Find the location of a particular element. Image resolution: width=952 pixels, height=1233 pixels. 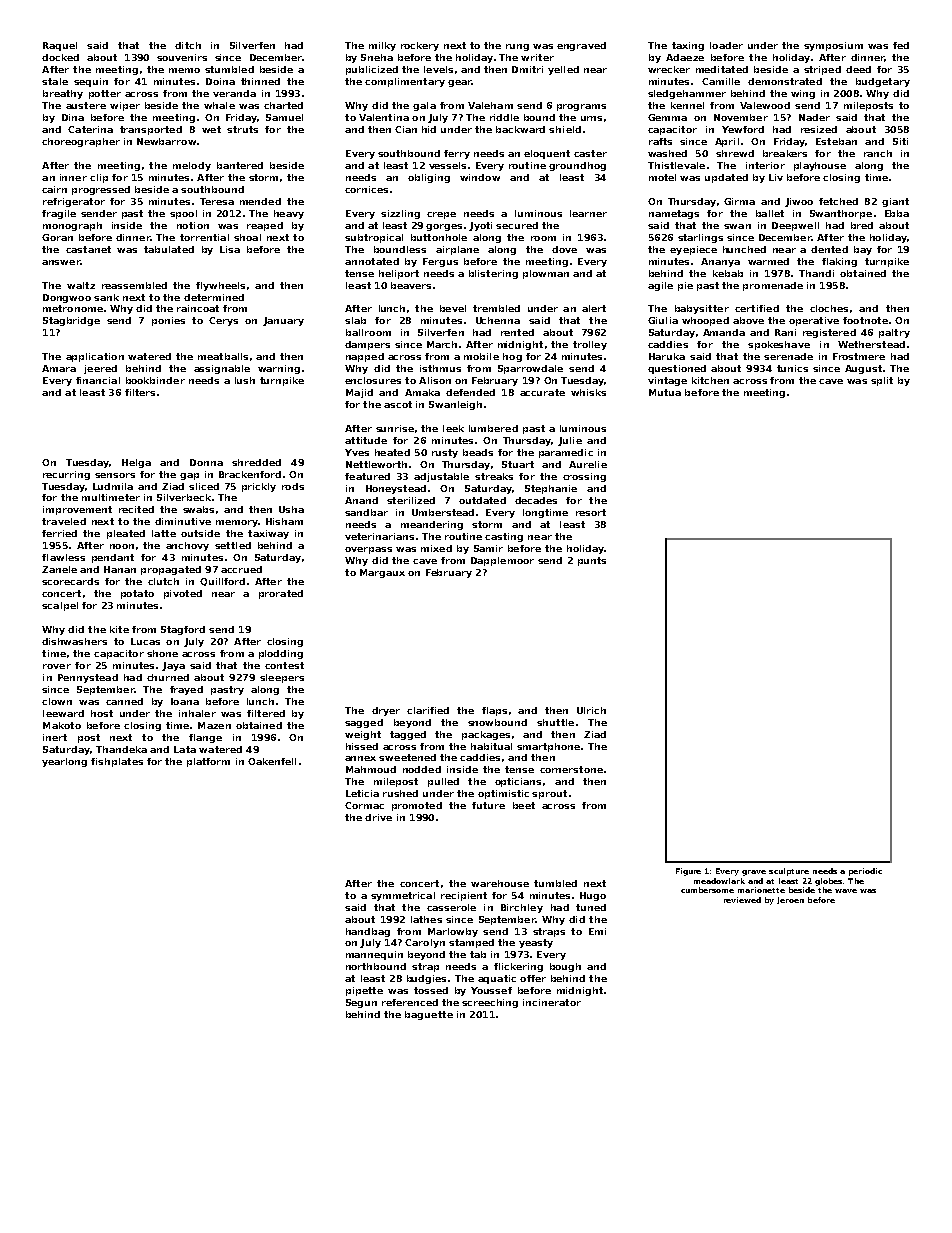

rung is located at coordinates (517, 47).
